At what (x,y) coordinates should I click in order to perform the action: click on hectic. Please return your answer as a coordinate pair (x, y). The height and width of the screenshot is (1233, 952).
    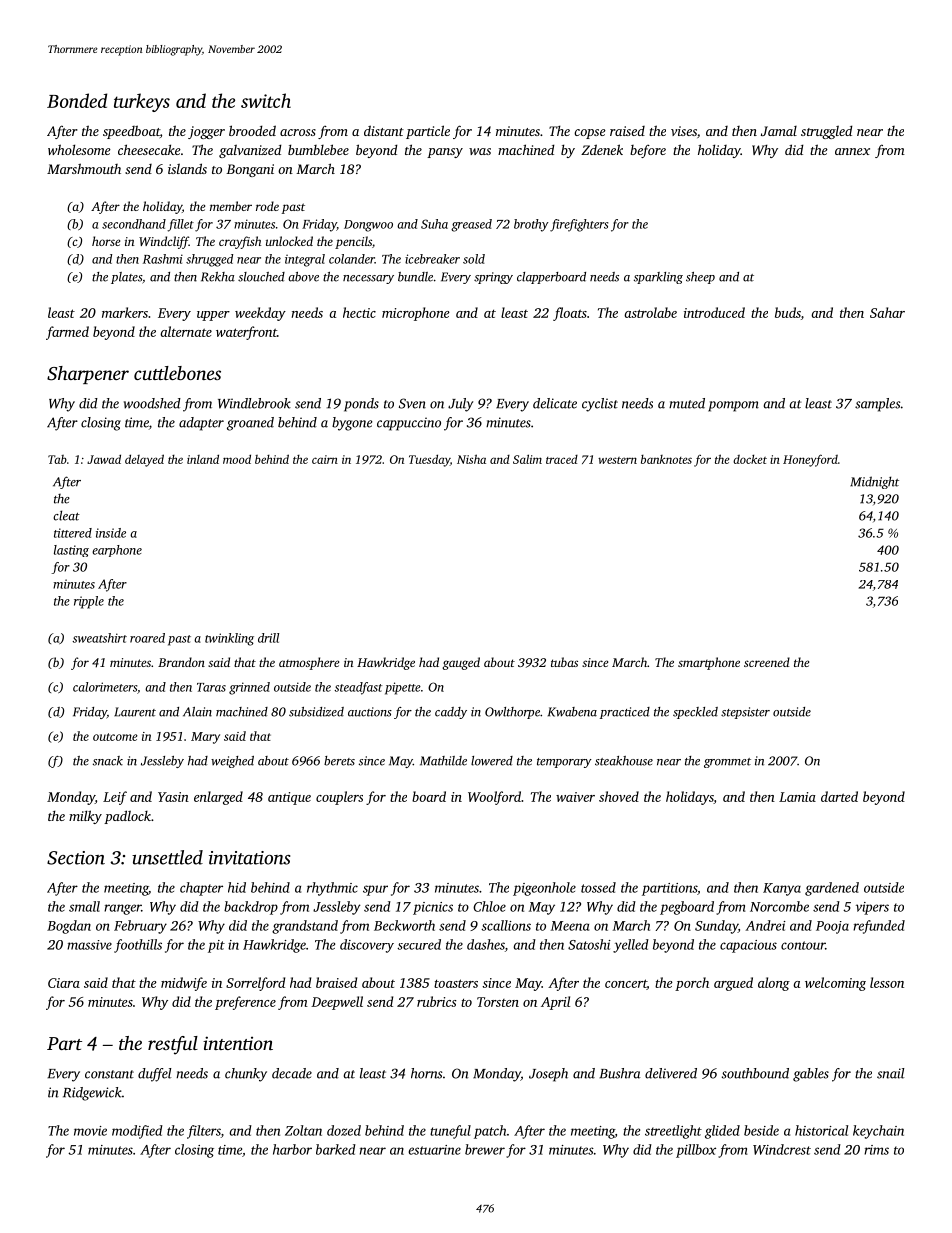
    Looking at the image, I should click on (359, 312).
